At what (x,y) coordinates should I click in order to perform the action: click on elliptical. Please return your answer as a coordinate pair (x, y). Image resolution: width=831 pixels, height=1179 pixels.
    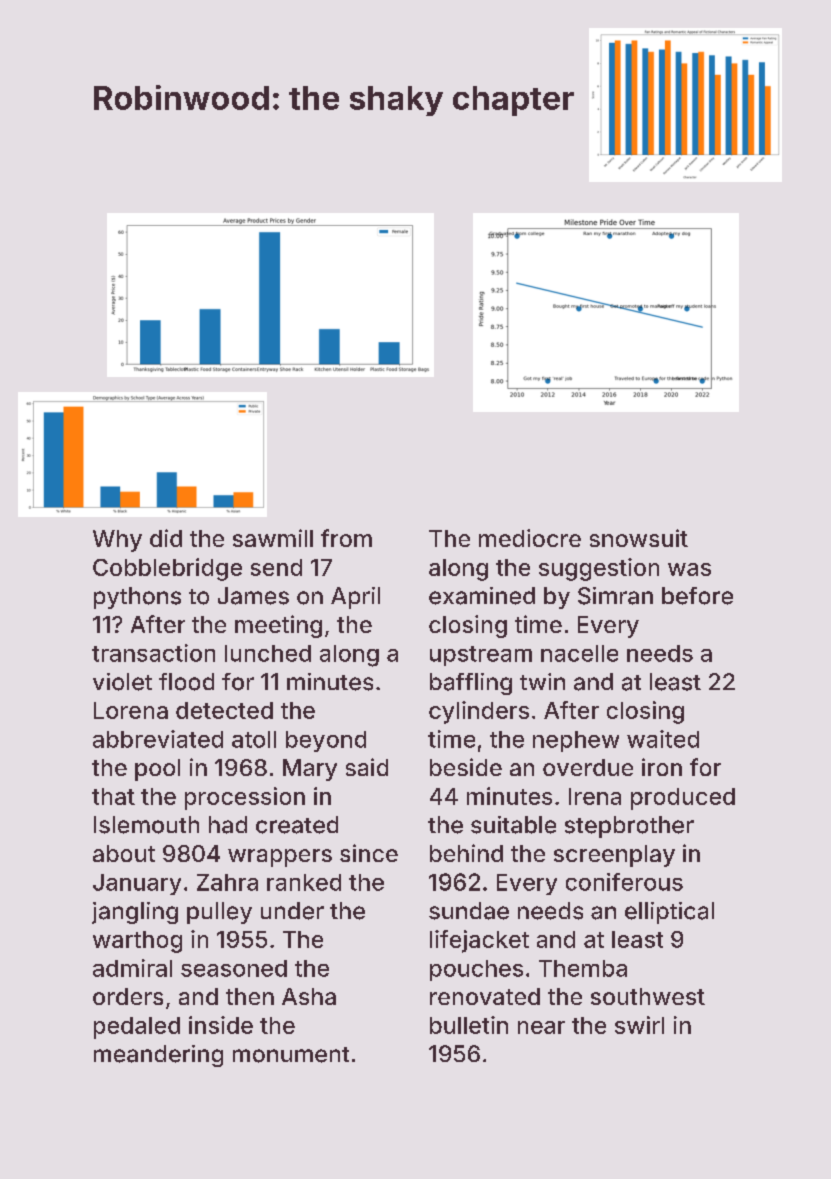
    Looking at the image, I should click on (669, 913).
